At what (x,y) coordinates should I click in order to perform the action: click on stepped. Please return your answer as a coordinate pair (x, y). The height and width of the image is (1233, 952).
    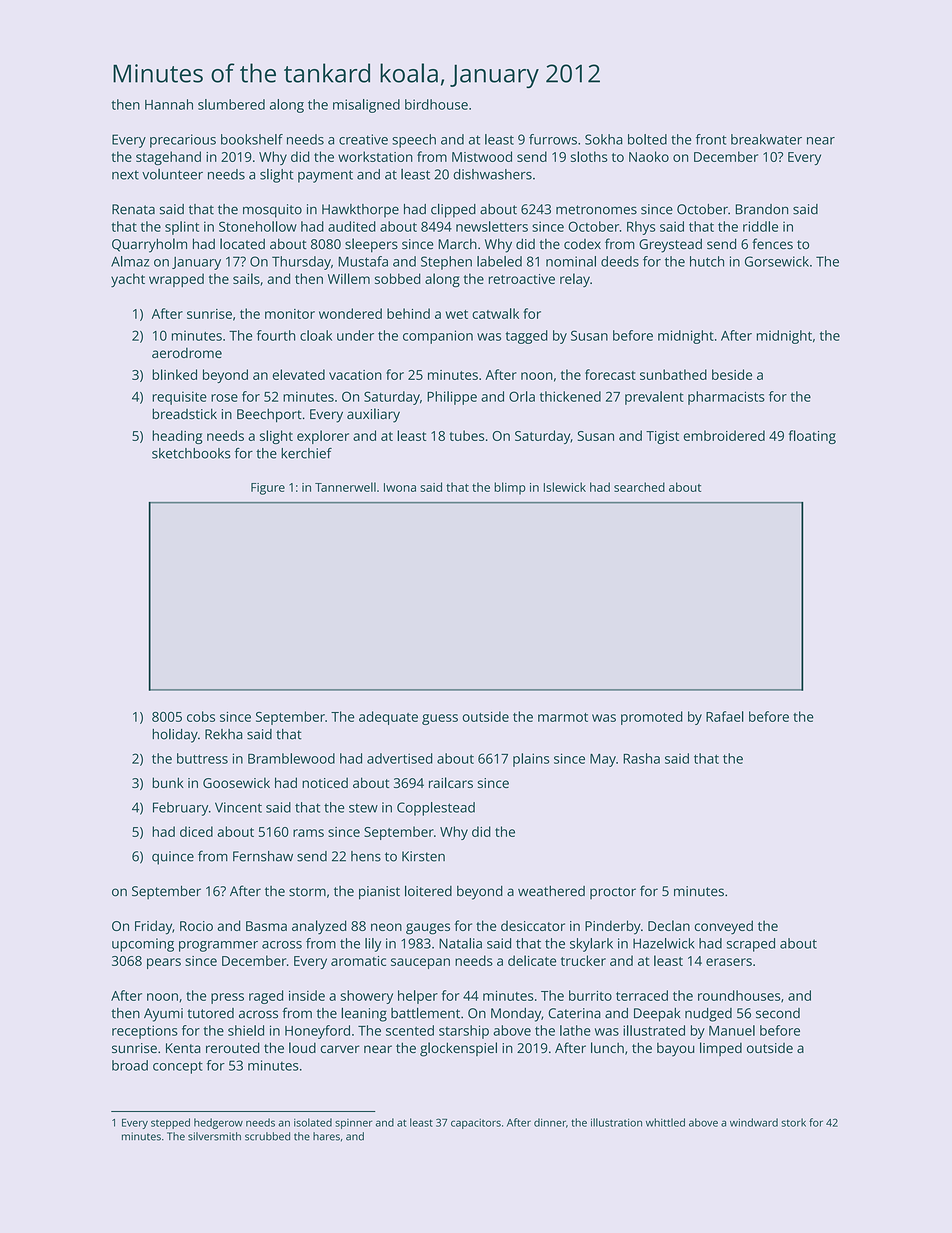
    Looking at the image, I should click on (170, 1123).
